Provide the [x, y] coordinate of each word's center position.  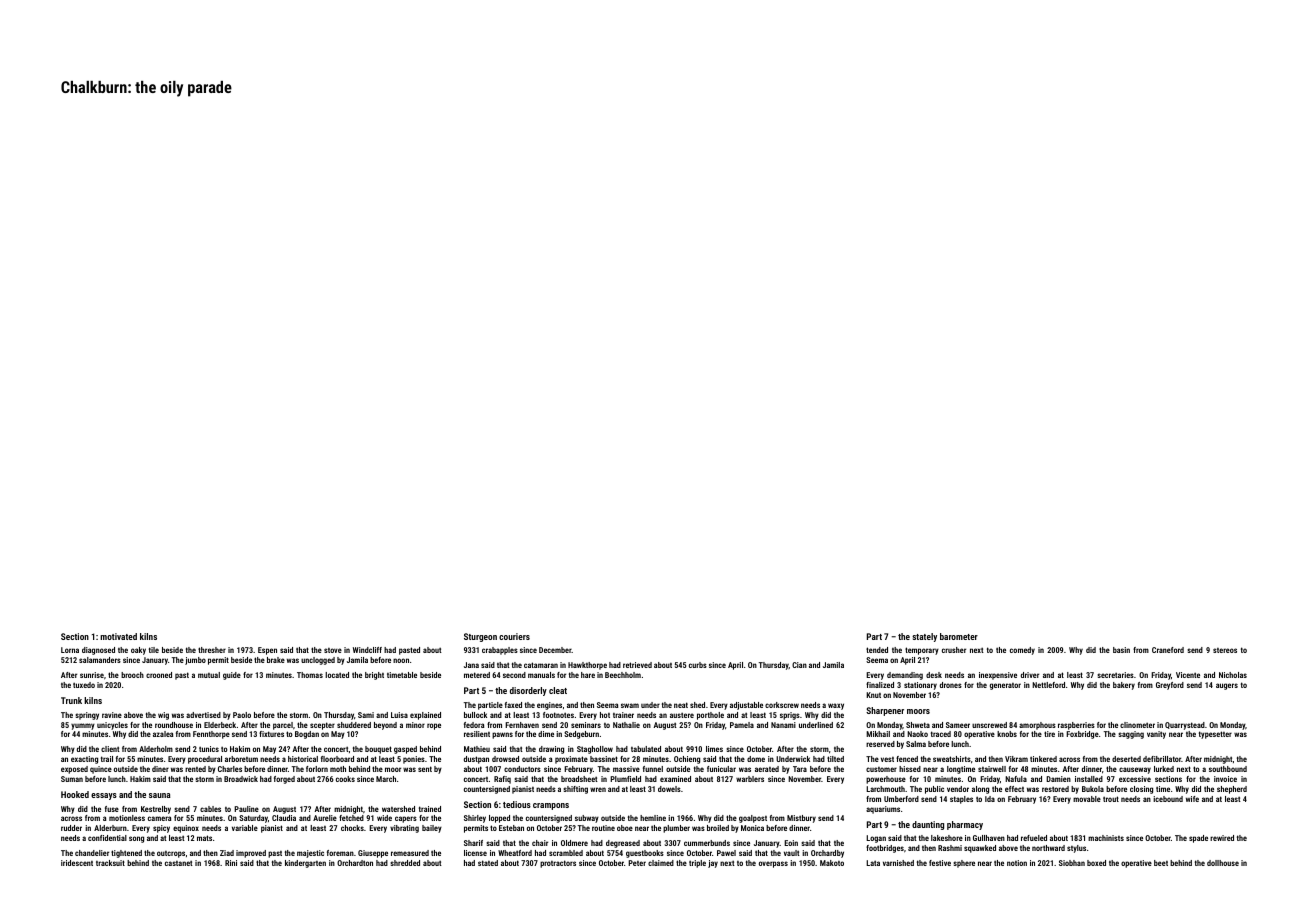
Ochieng [687, 760]
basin [1121, 650]
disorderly [528, 691]
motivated [118, 636]
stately [924, 637]
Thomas [310, 675]
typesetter [1215, 735]
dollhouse [1223, 863]
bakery [1124, 686]
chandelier [92, 853]
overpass [773, 864]
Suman [72, 779]
